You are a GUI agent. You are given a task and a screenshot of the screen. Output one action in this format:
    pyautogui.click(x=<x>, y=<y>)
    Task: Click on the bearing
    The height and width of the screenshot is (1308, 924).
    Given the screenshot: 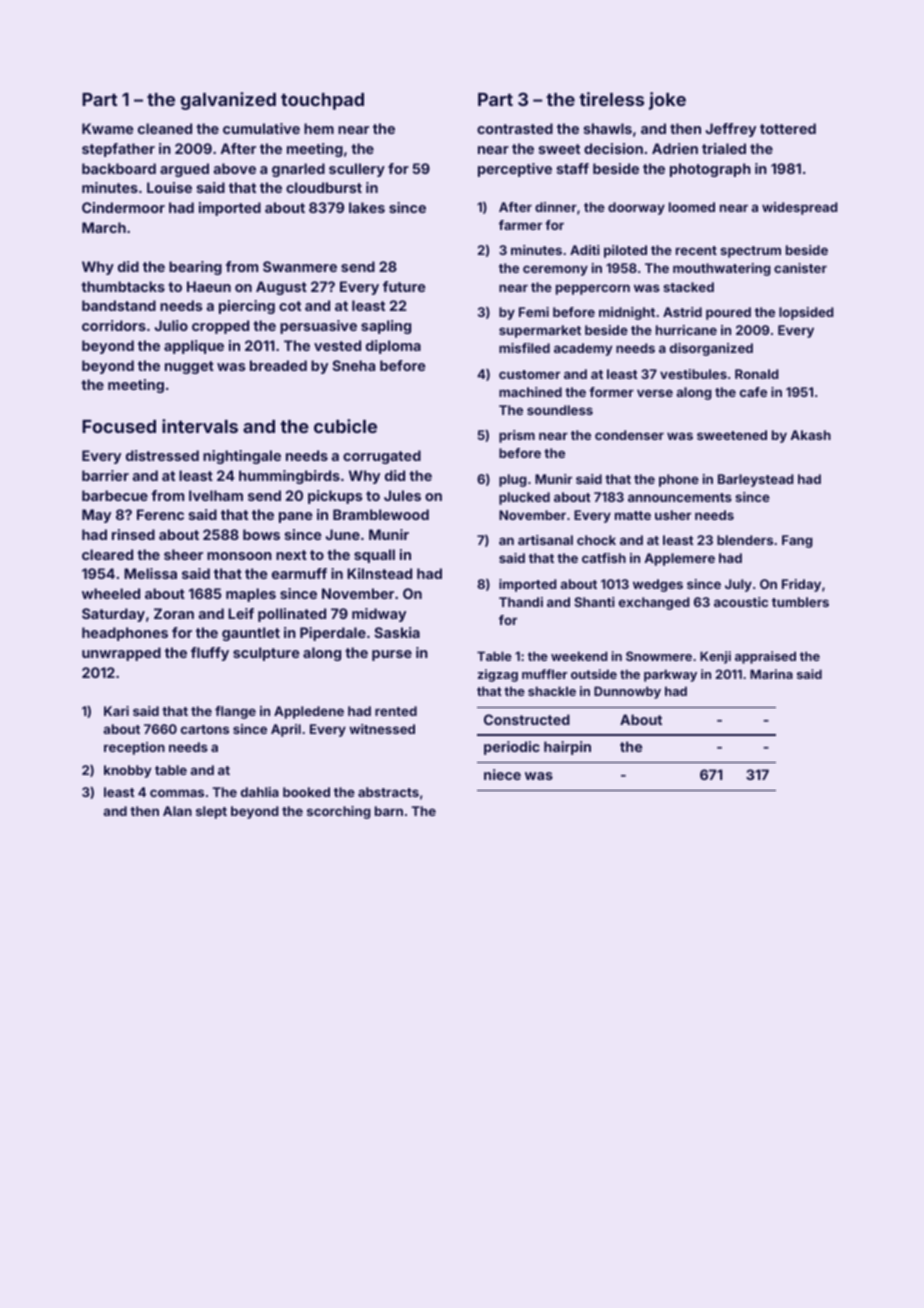 What is the action you would take?
    pyautogui.click(x=195, y=268)
